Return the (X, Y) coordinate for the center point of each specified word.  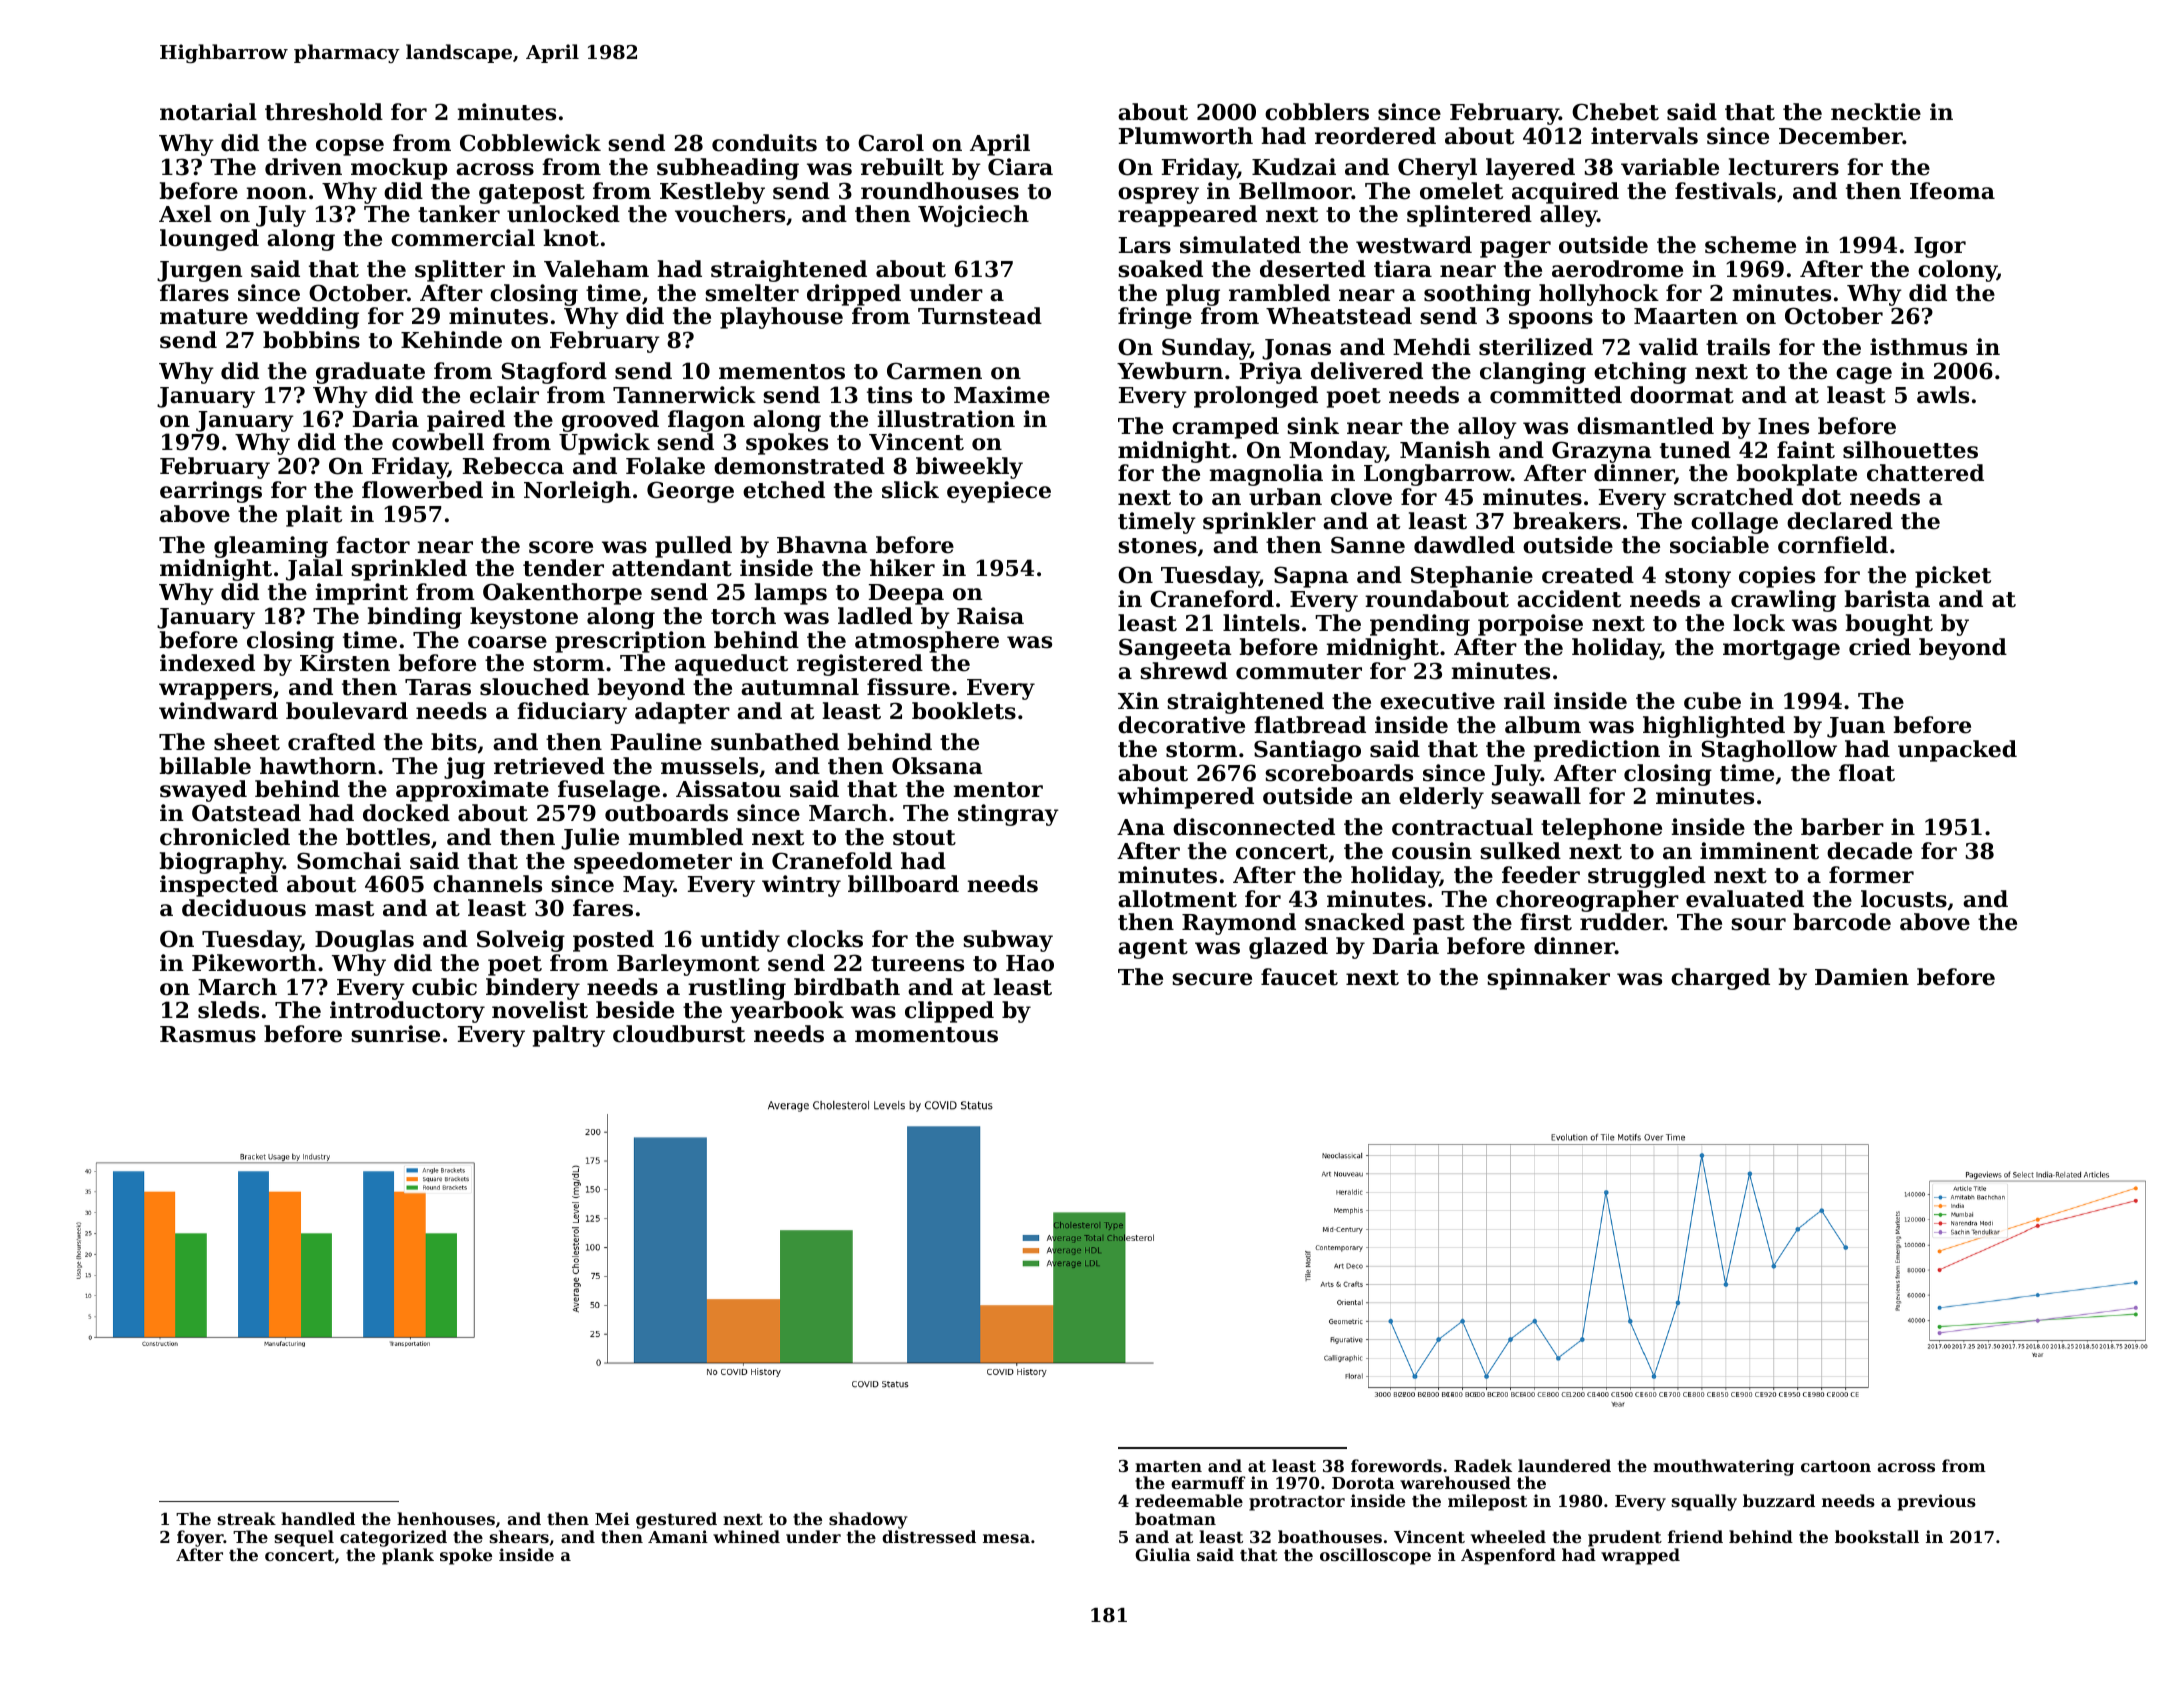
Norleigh (577, 492)
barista (1887, 599)
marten (1168, 1466)
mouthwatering (1723, 1467)
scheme (1750, 245)
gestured (676, 1520)
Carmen (934, 371)
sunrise (395, 1034)
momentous (926, 1035)
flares (194, 293)
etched (784, 490)
